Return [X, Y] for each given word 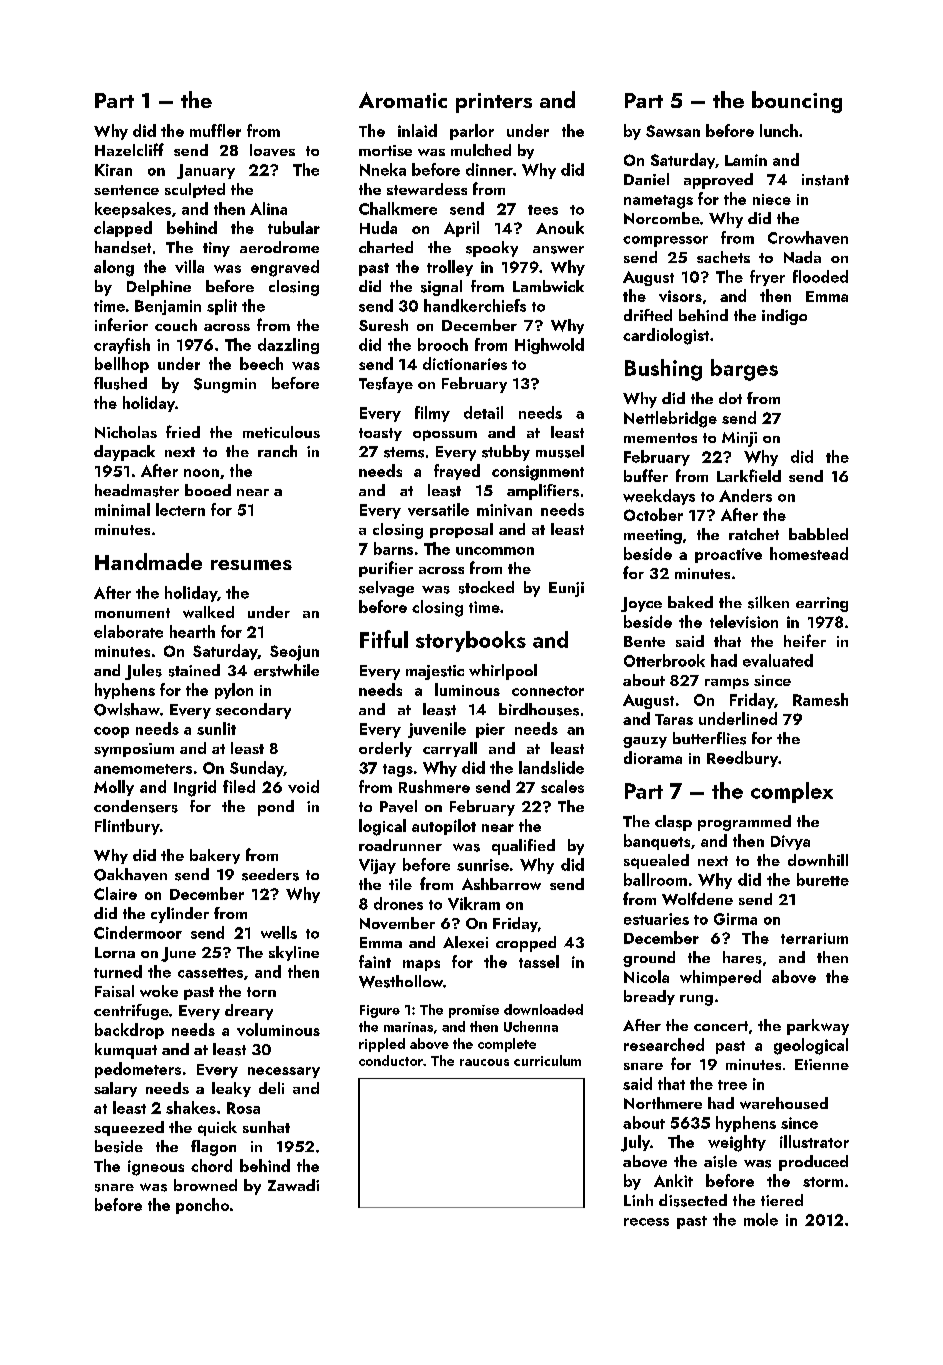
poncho [202, 1206]
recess [646, 1222]
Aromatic [403, 100]
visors [680, 296]
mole [761, 1219]
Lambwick [548, 286]
